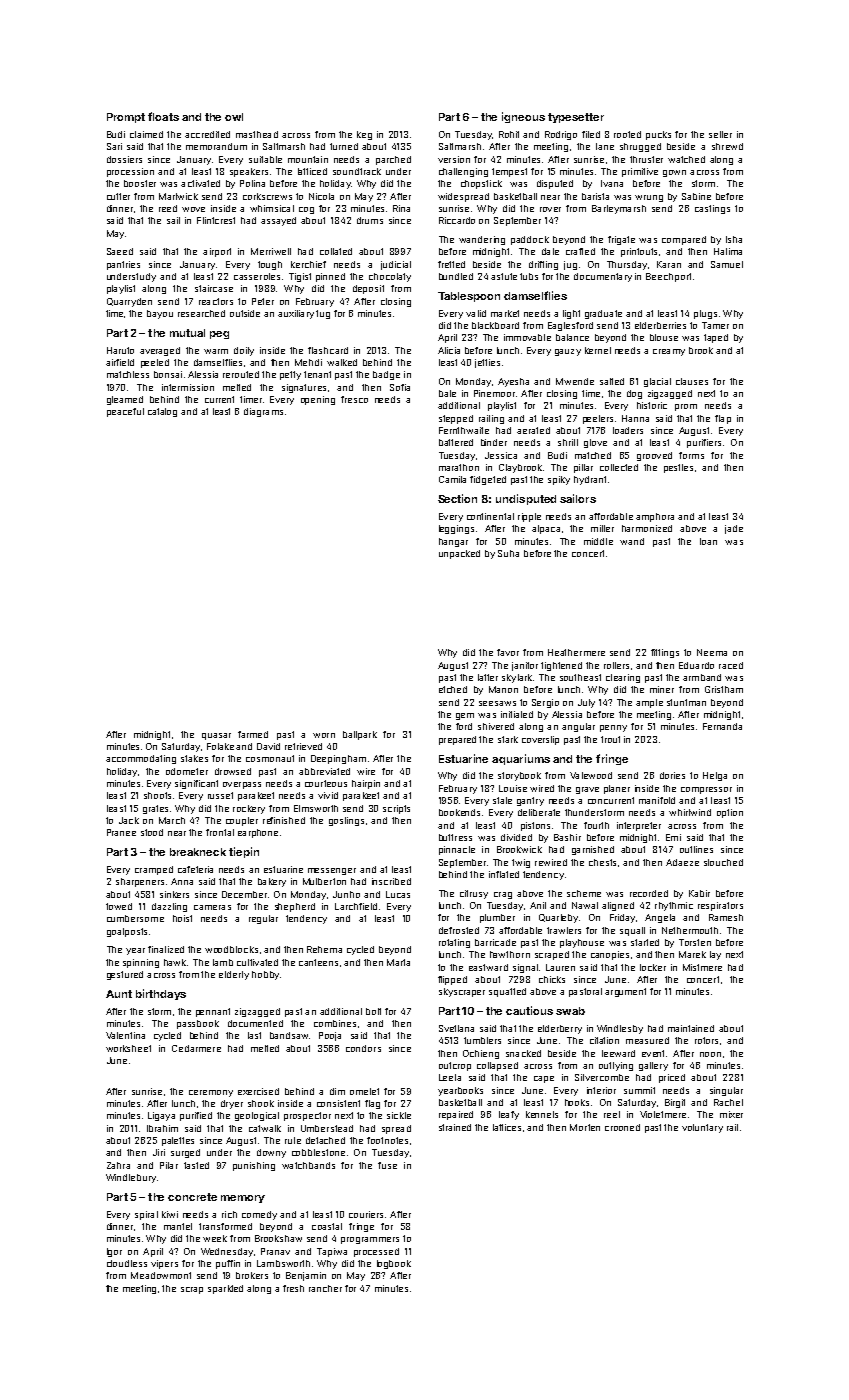 Image resolution: width=849 pixels, height=1400 pixels. What do you see at coordinates (318, 400) in the image?
I see `opening` at bounding box center [318, 400].
